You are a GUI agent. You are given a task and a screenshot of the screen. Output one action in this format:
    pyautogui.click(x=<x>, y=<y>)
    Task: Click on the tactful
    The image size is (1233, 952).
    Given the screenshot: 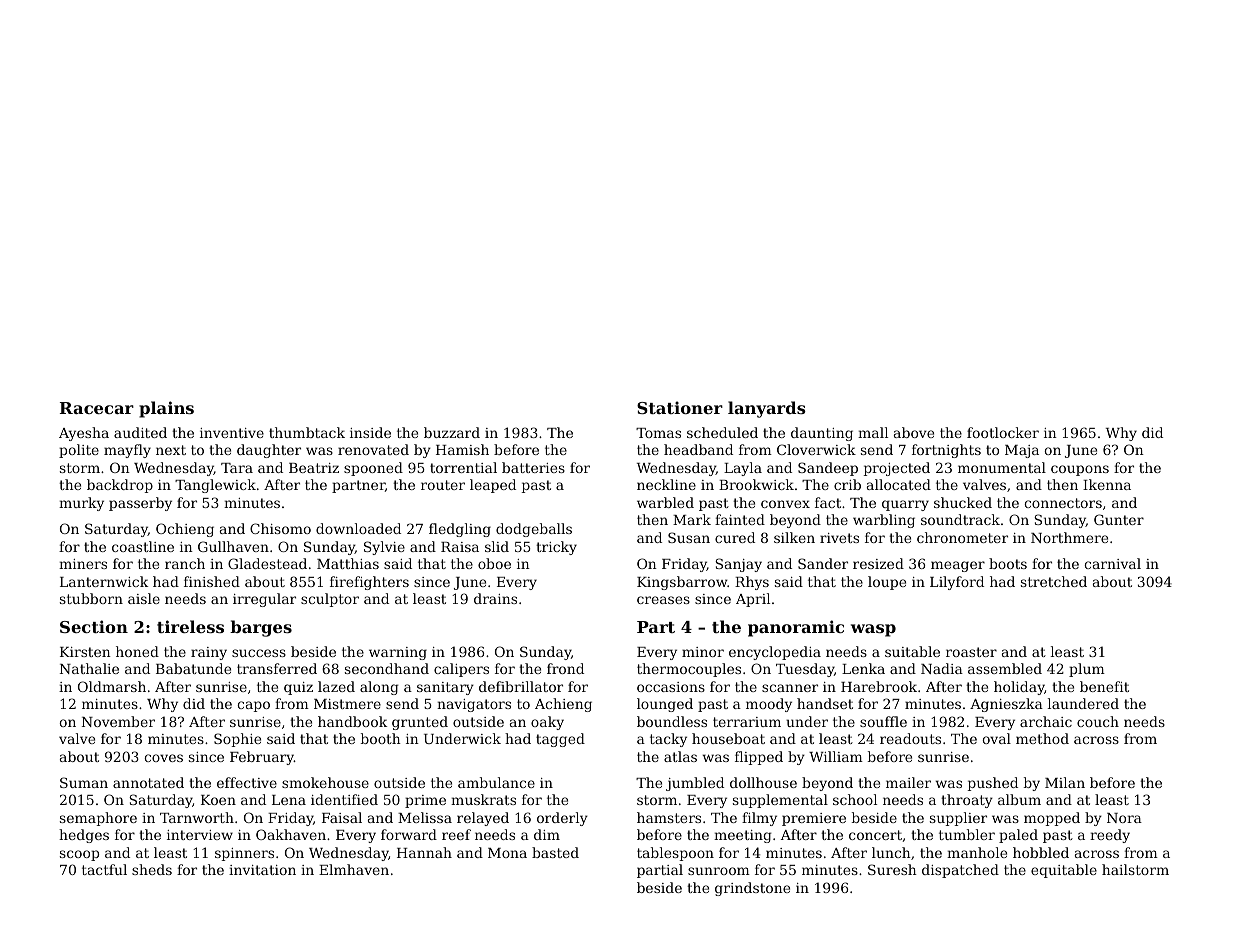 What is the action you would take?
    pyautogui.click(x=104, y=869)
